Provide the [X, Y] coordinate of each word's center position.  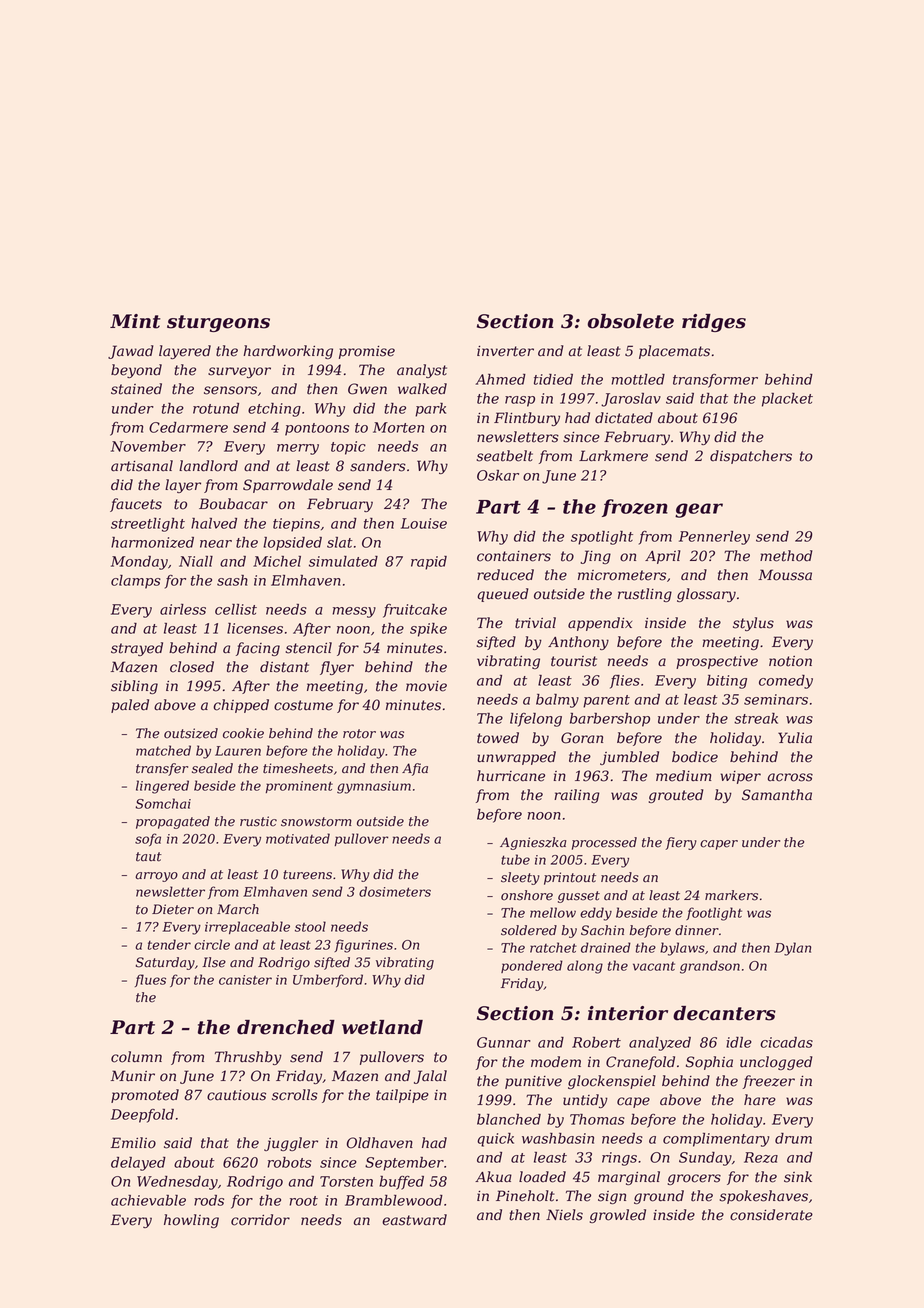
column [136, 1057]
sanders [378, 466]
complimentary [716, 1140]
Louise [424, 523]
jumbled [629, 758]
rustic [258, 821]
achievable [148, 1200]
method [786, 556]
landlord [208, 466]
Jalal [430, 1077]
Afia [415, 769]
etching [274, 410]
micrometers [622, 575]
